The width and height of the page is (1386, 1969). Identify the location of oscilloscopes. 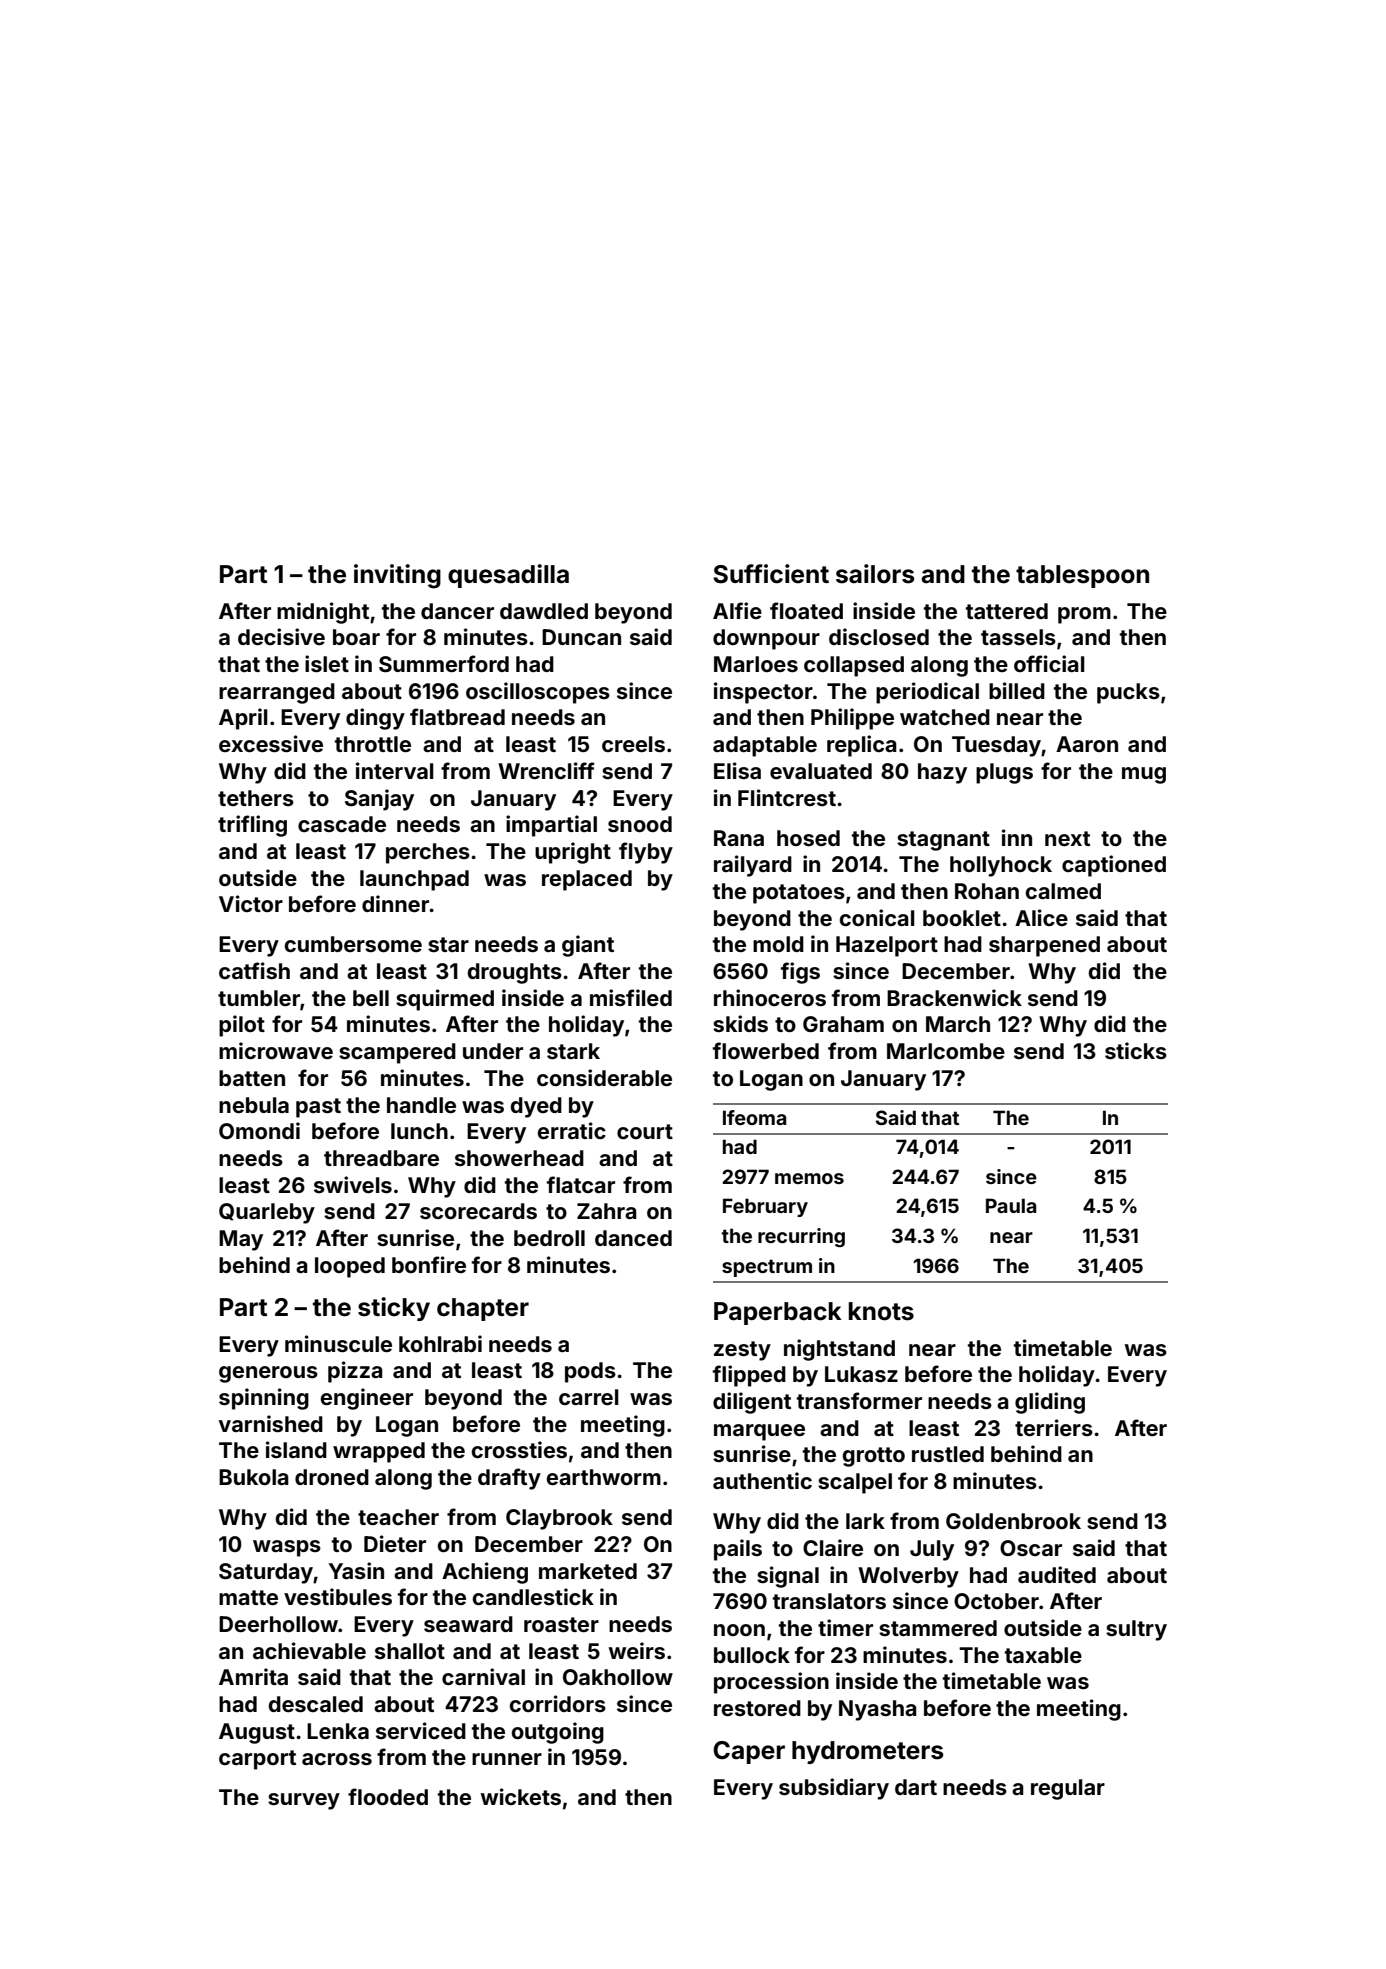
(538, 693).
